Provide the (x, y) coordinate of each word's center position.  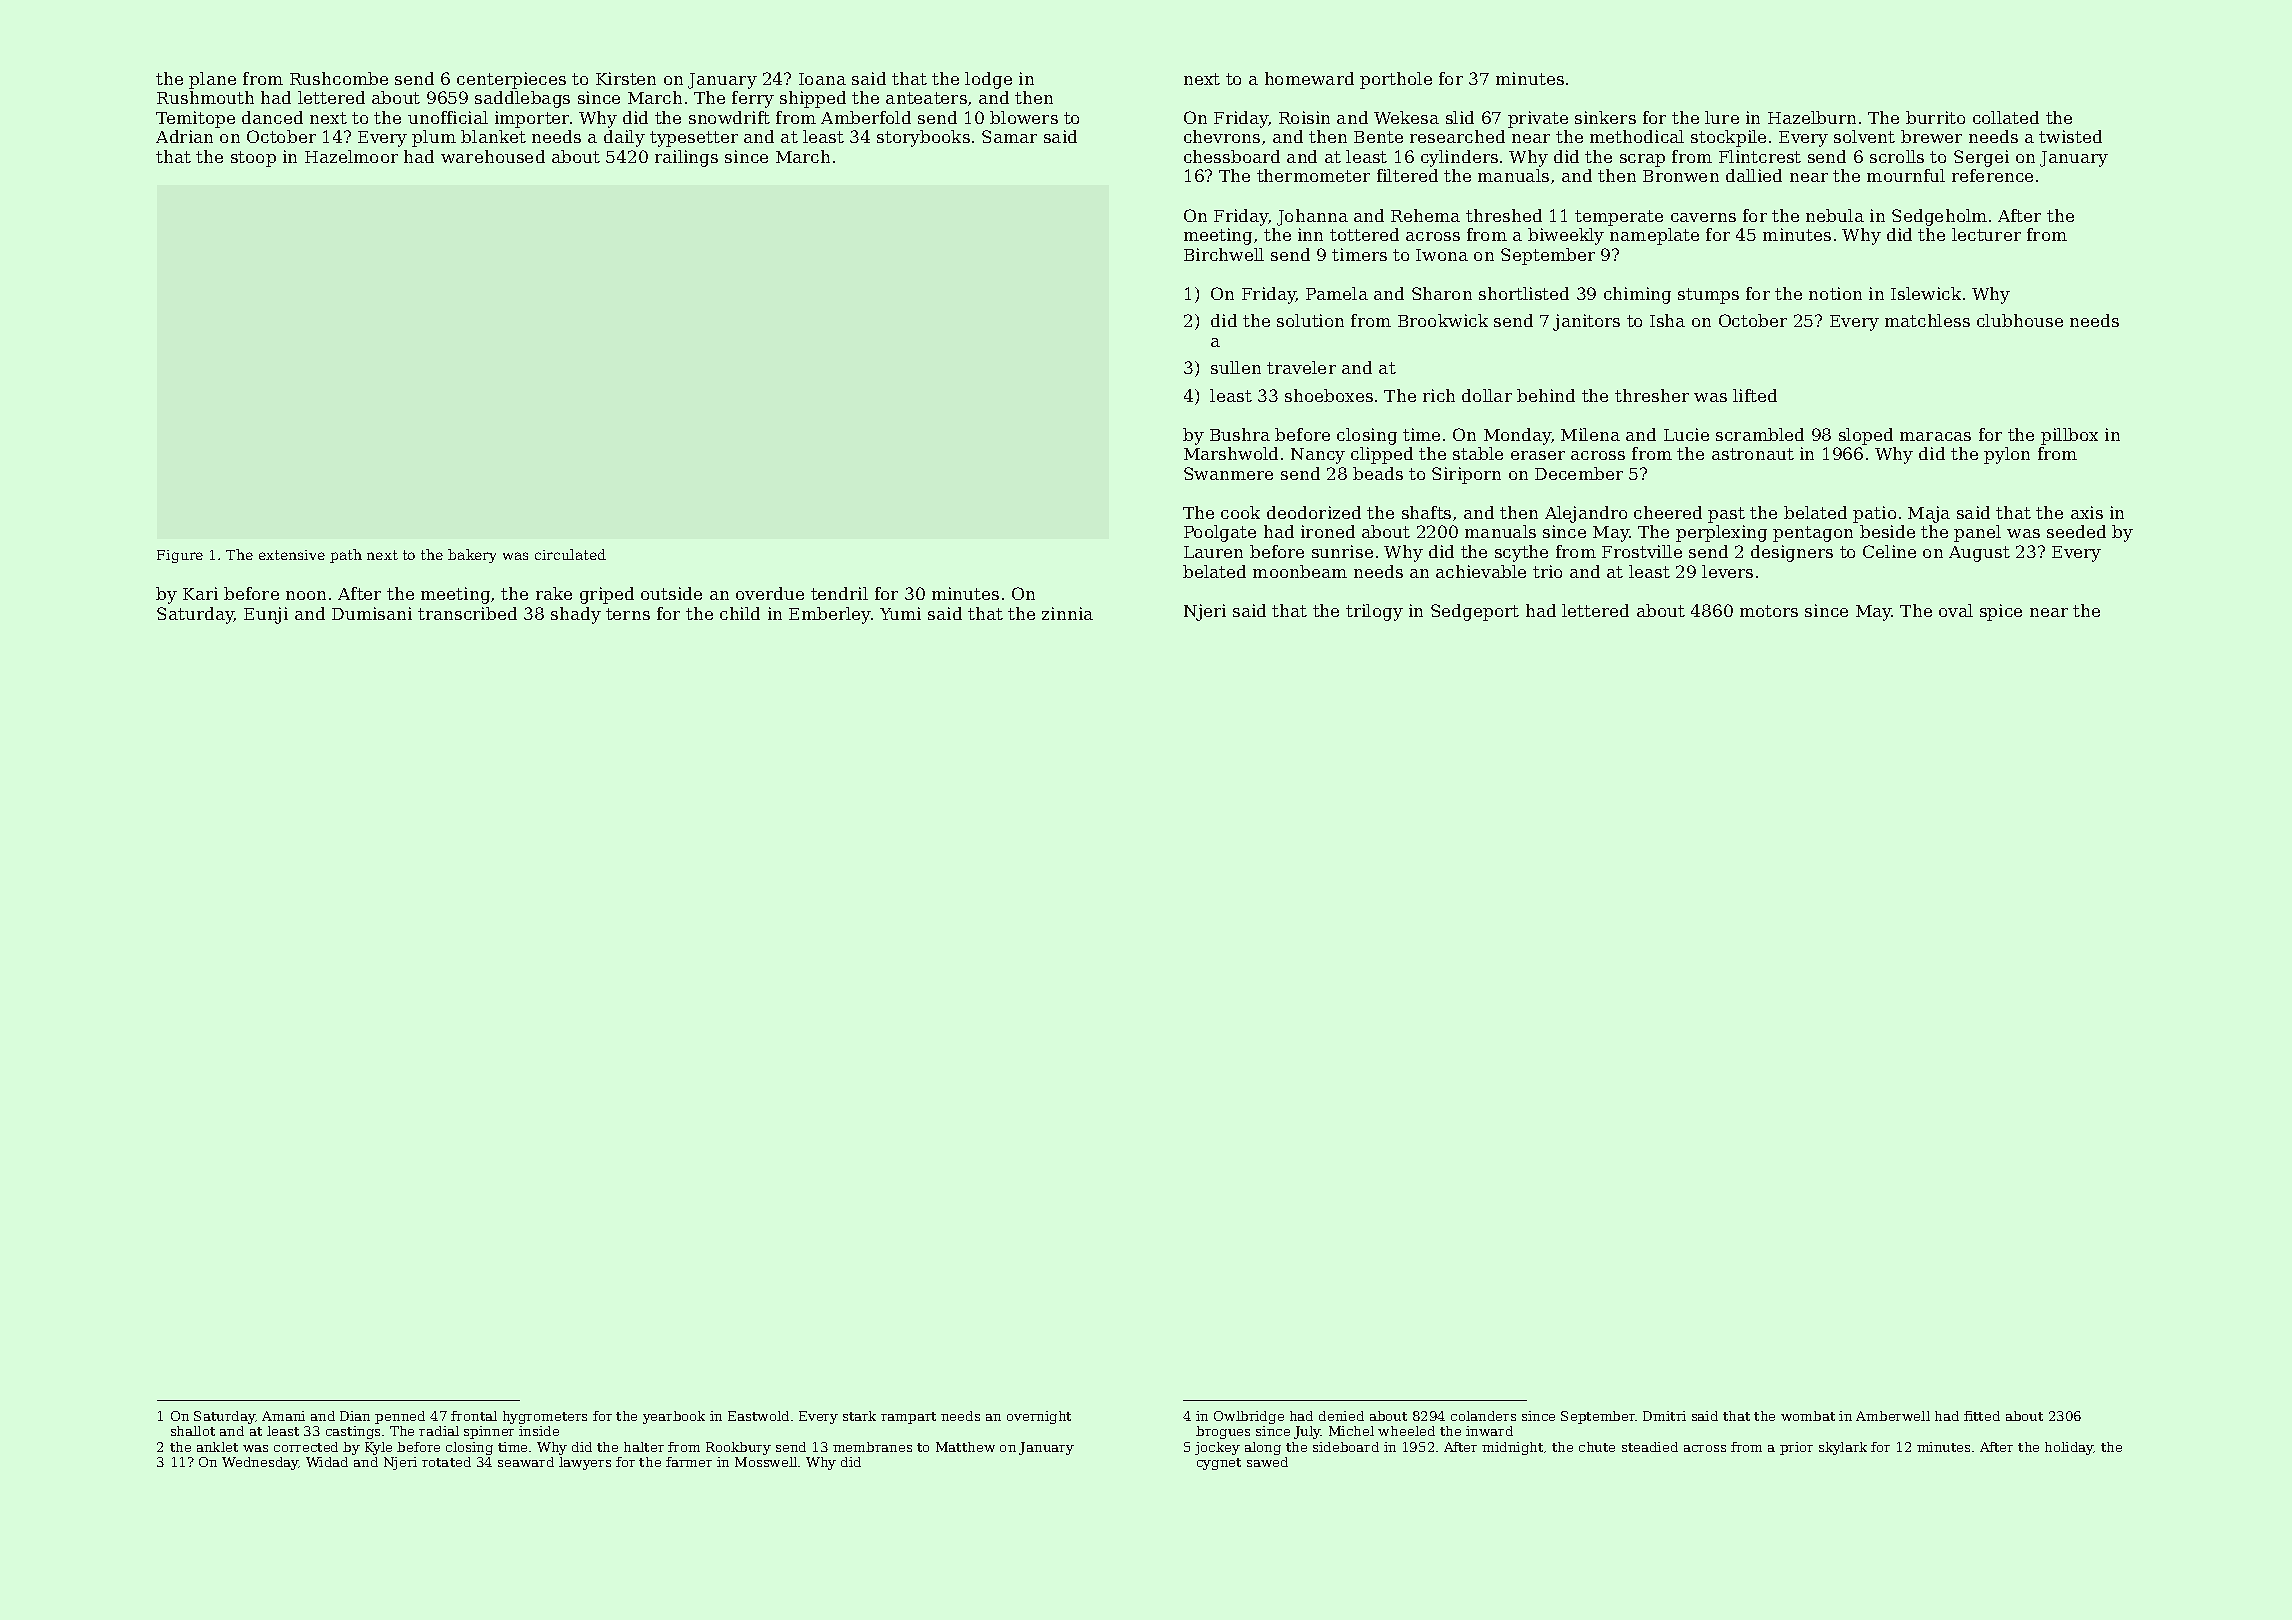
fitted (1982, 1416)
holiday (2069, 1448)
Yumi (900, 613)
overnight (1039, 1417)
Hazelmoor (351, 156)
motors (1769, 611)
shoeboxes (1329, 395)
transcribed (467, 613)
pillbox (2069, 436)
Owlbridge (1249, 1417)
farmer (689, 1462)
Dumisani (372, 613)
